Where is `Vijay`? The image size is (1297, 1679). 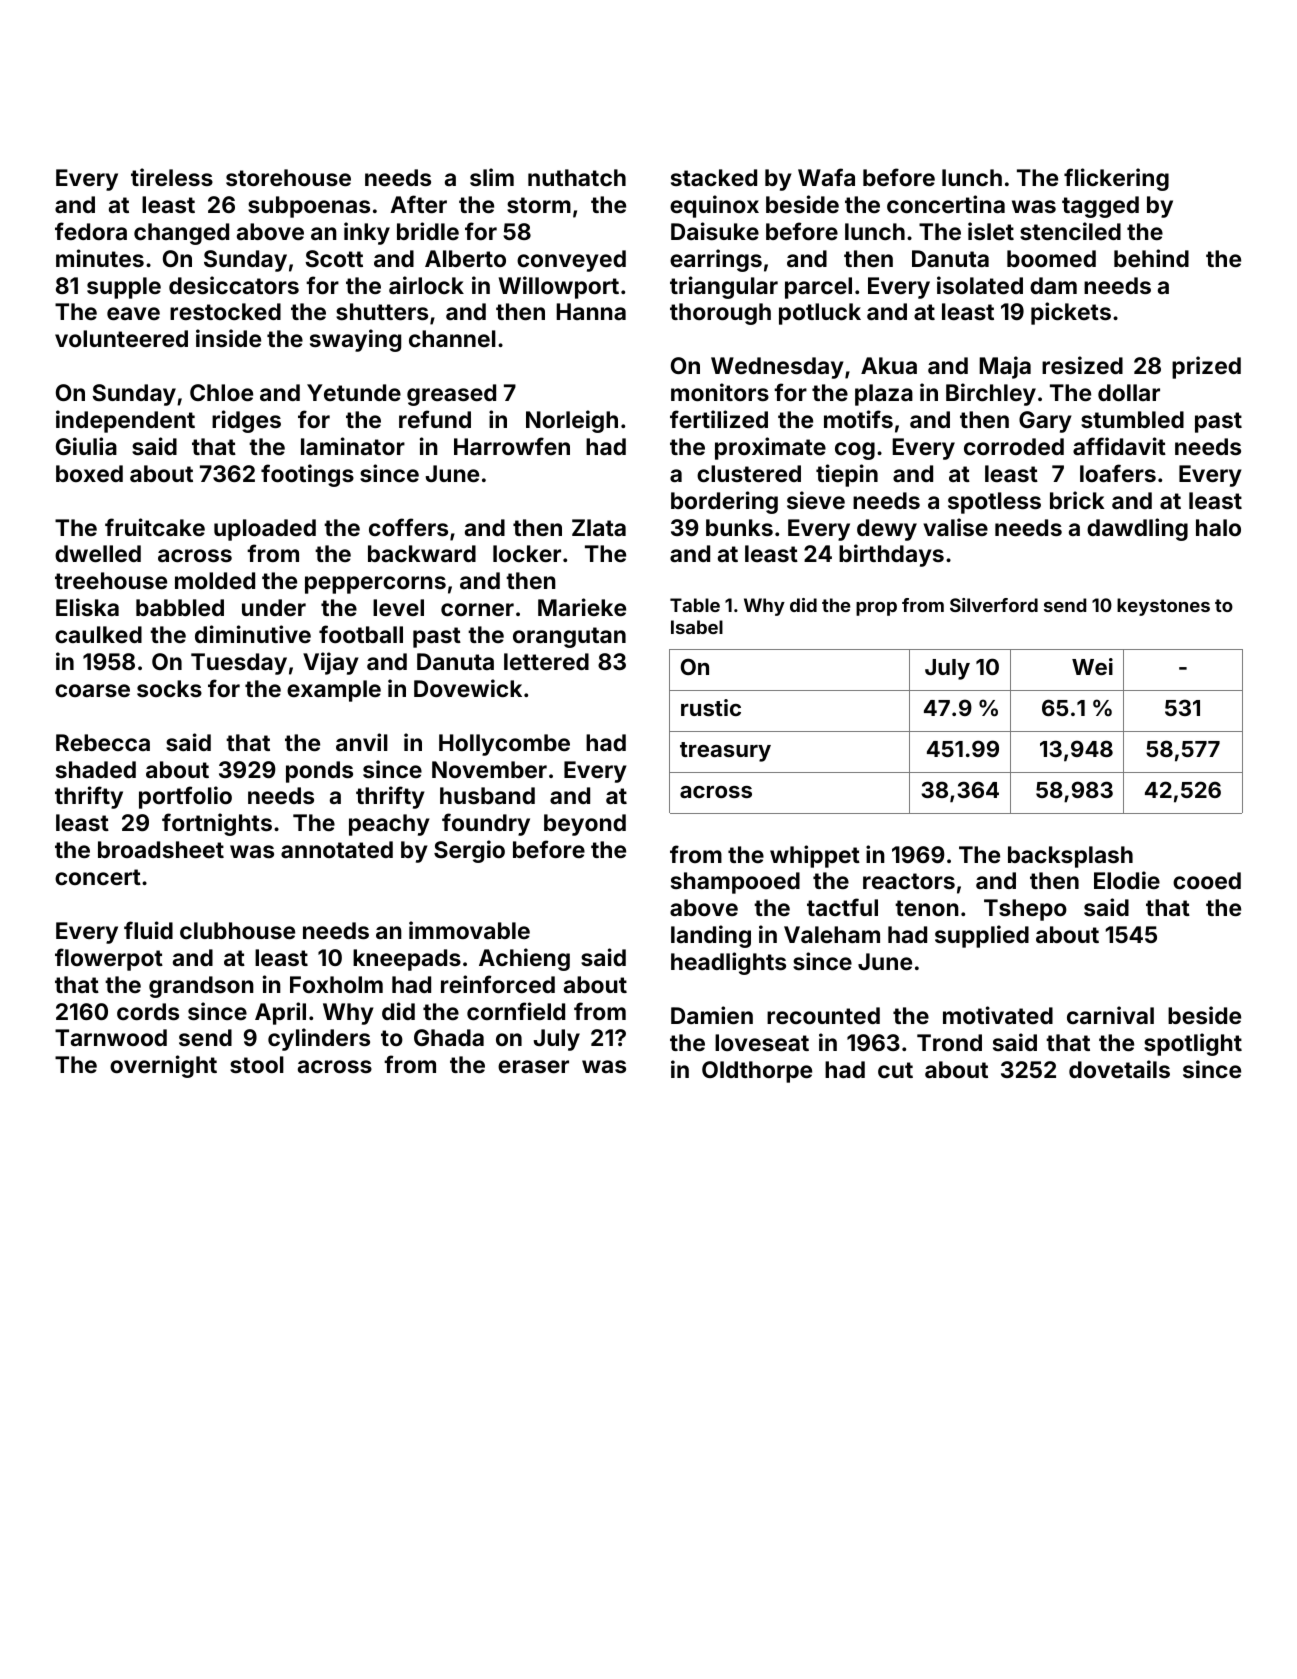 Vijay is located at coordinates (331, 663).
